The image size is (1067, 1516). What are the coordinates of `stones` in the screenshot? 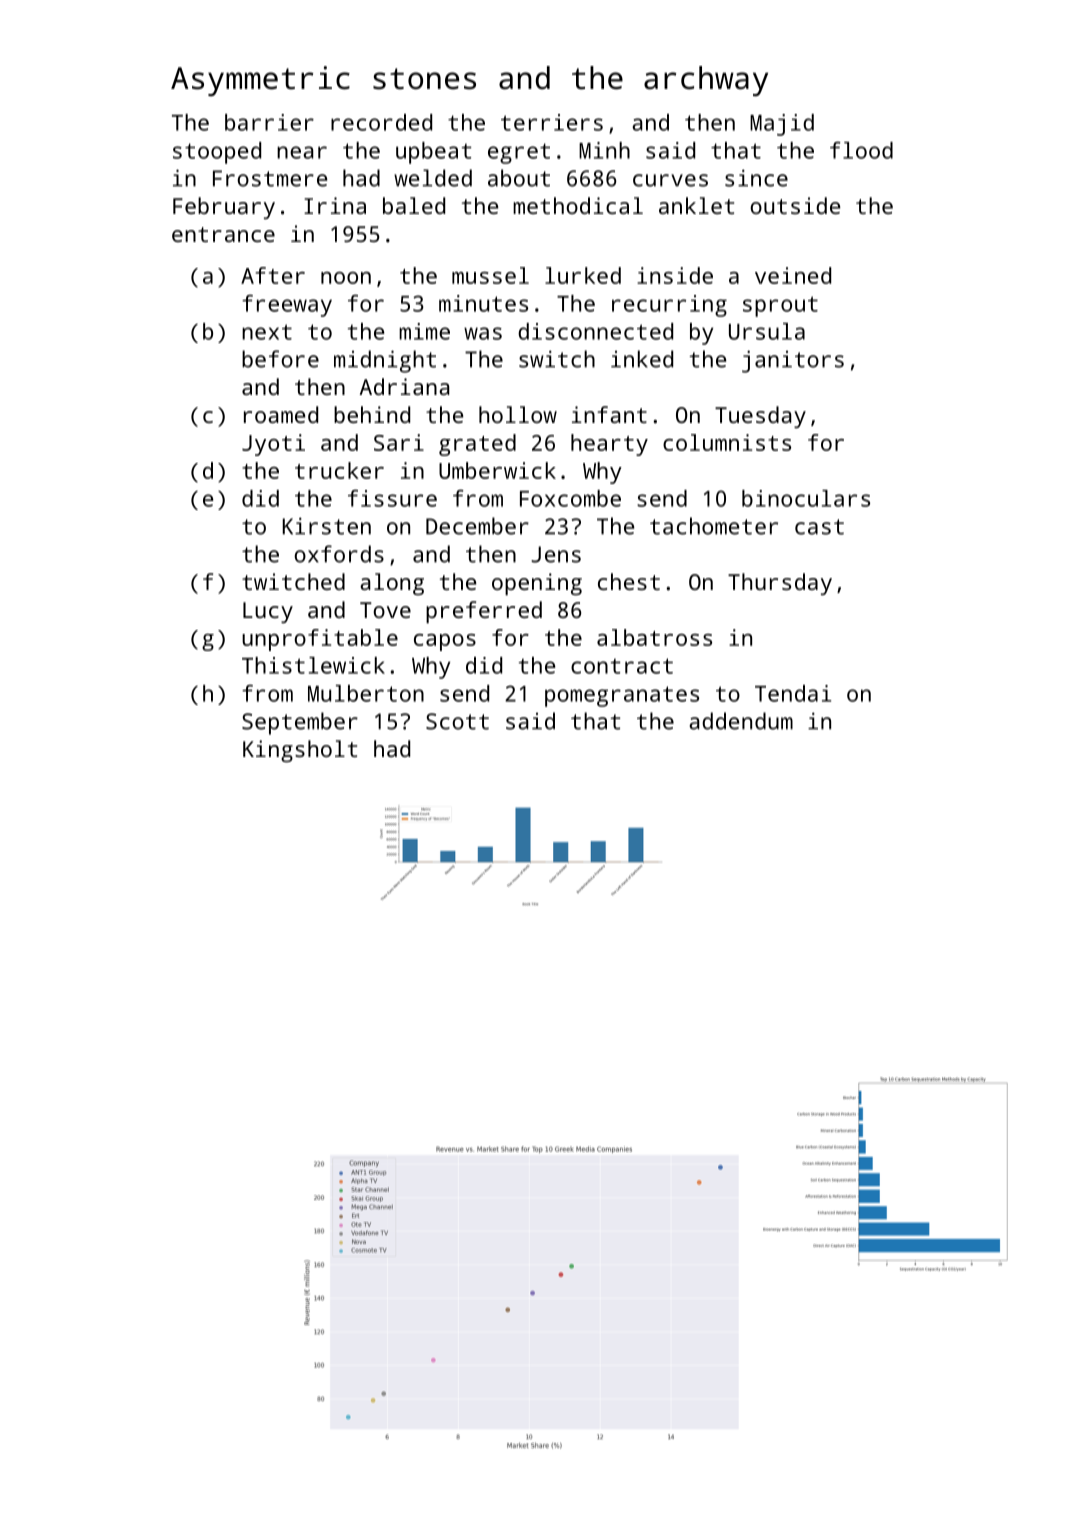 It's located at (424, 79).
